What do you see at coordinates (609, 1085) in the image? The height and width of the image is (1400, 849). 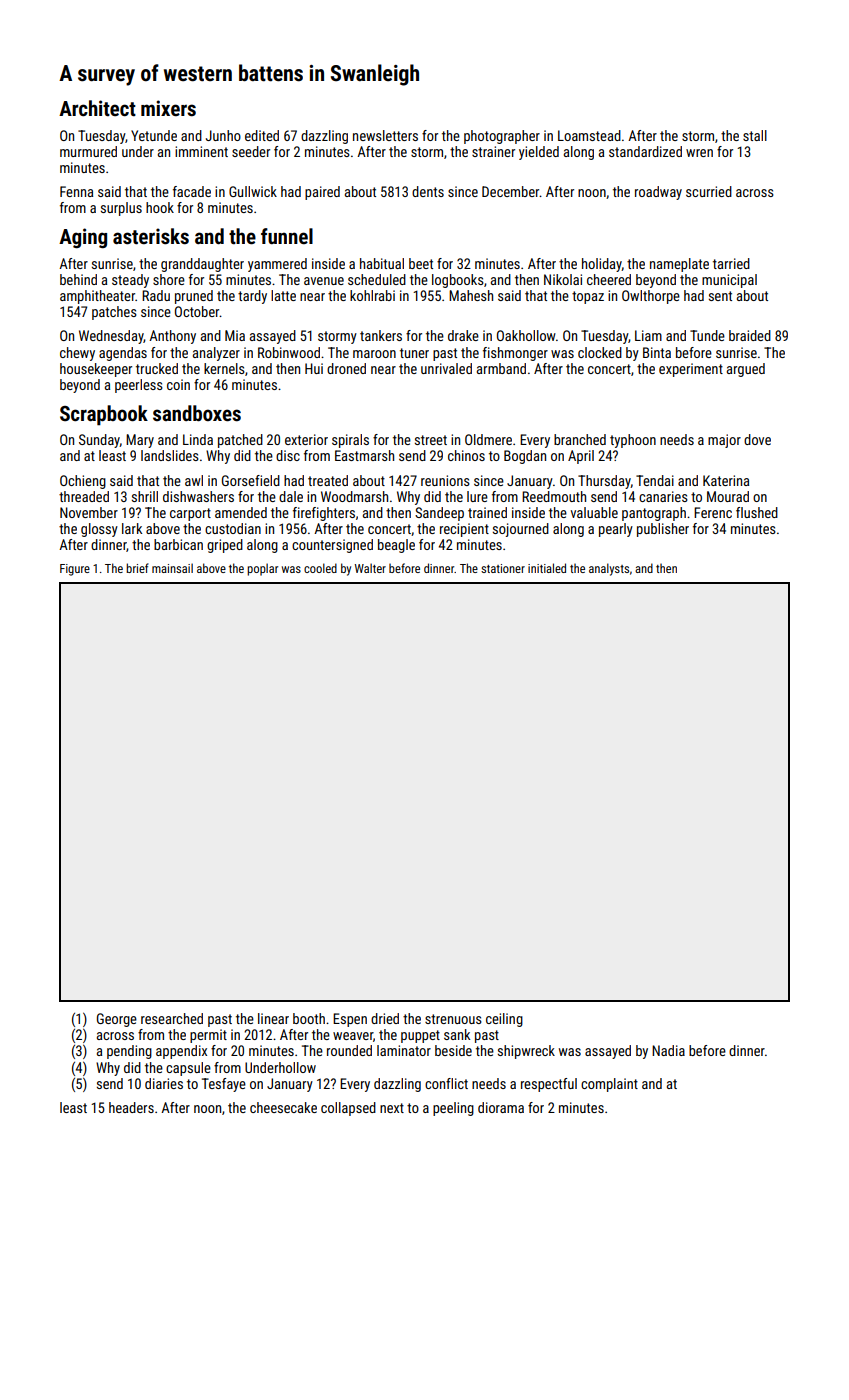 I see `complaint` at bounding box center [609, 1085].
